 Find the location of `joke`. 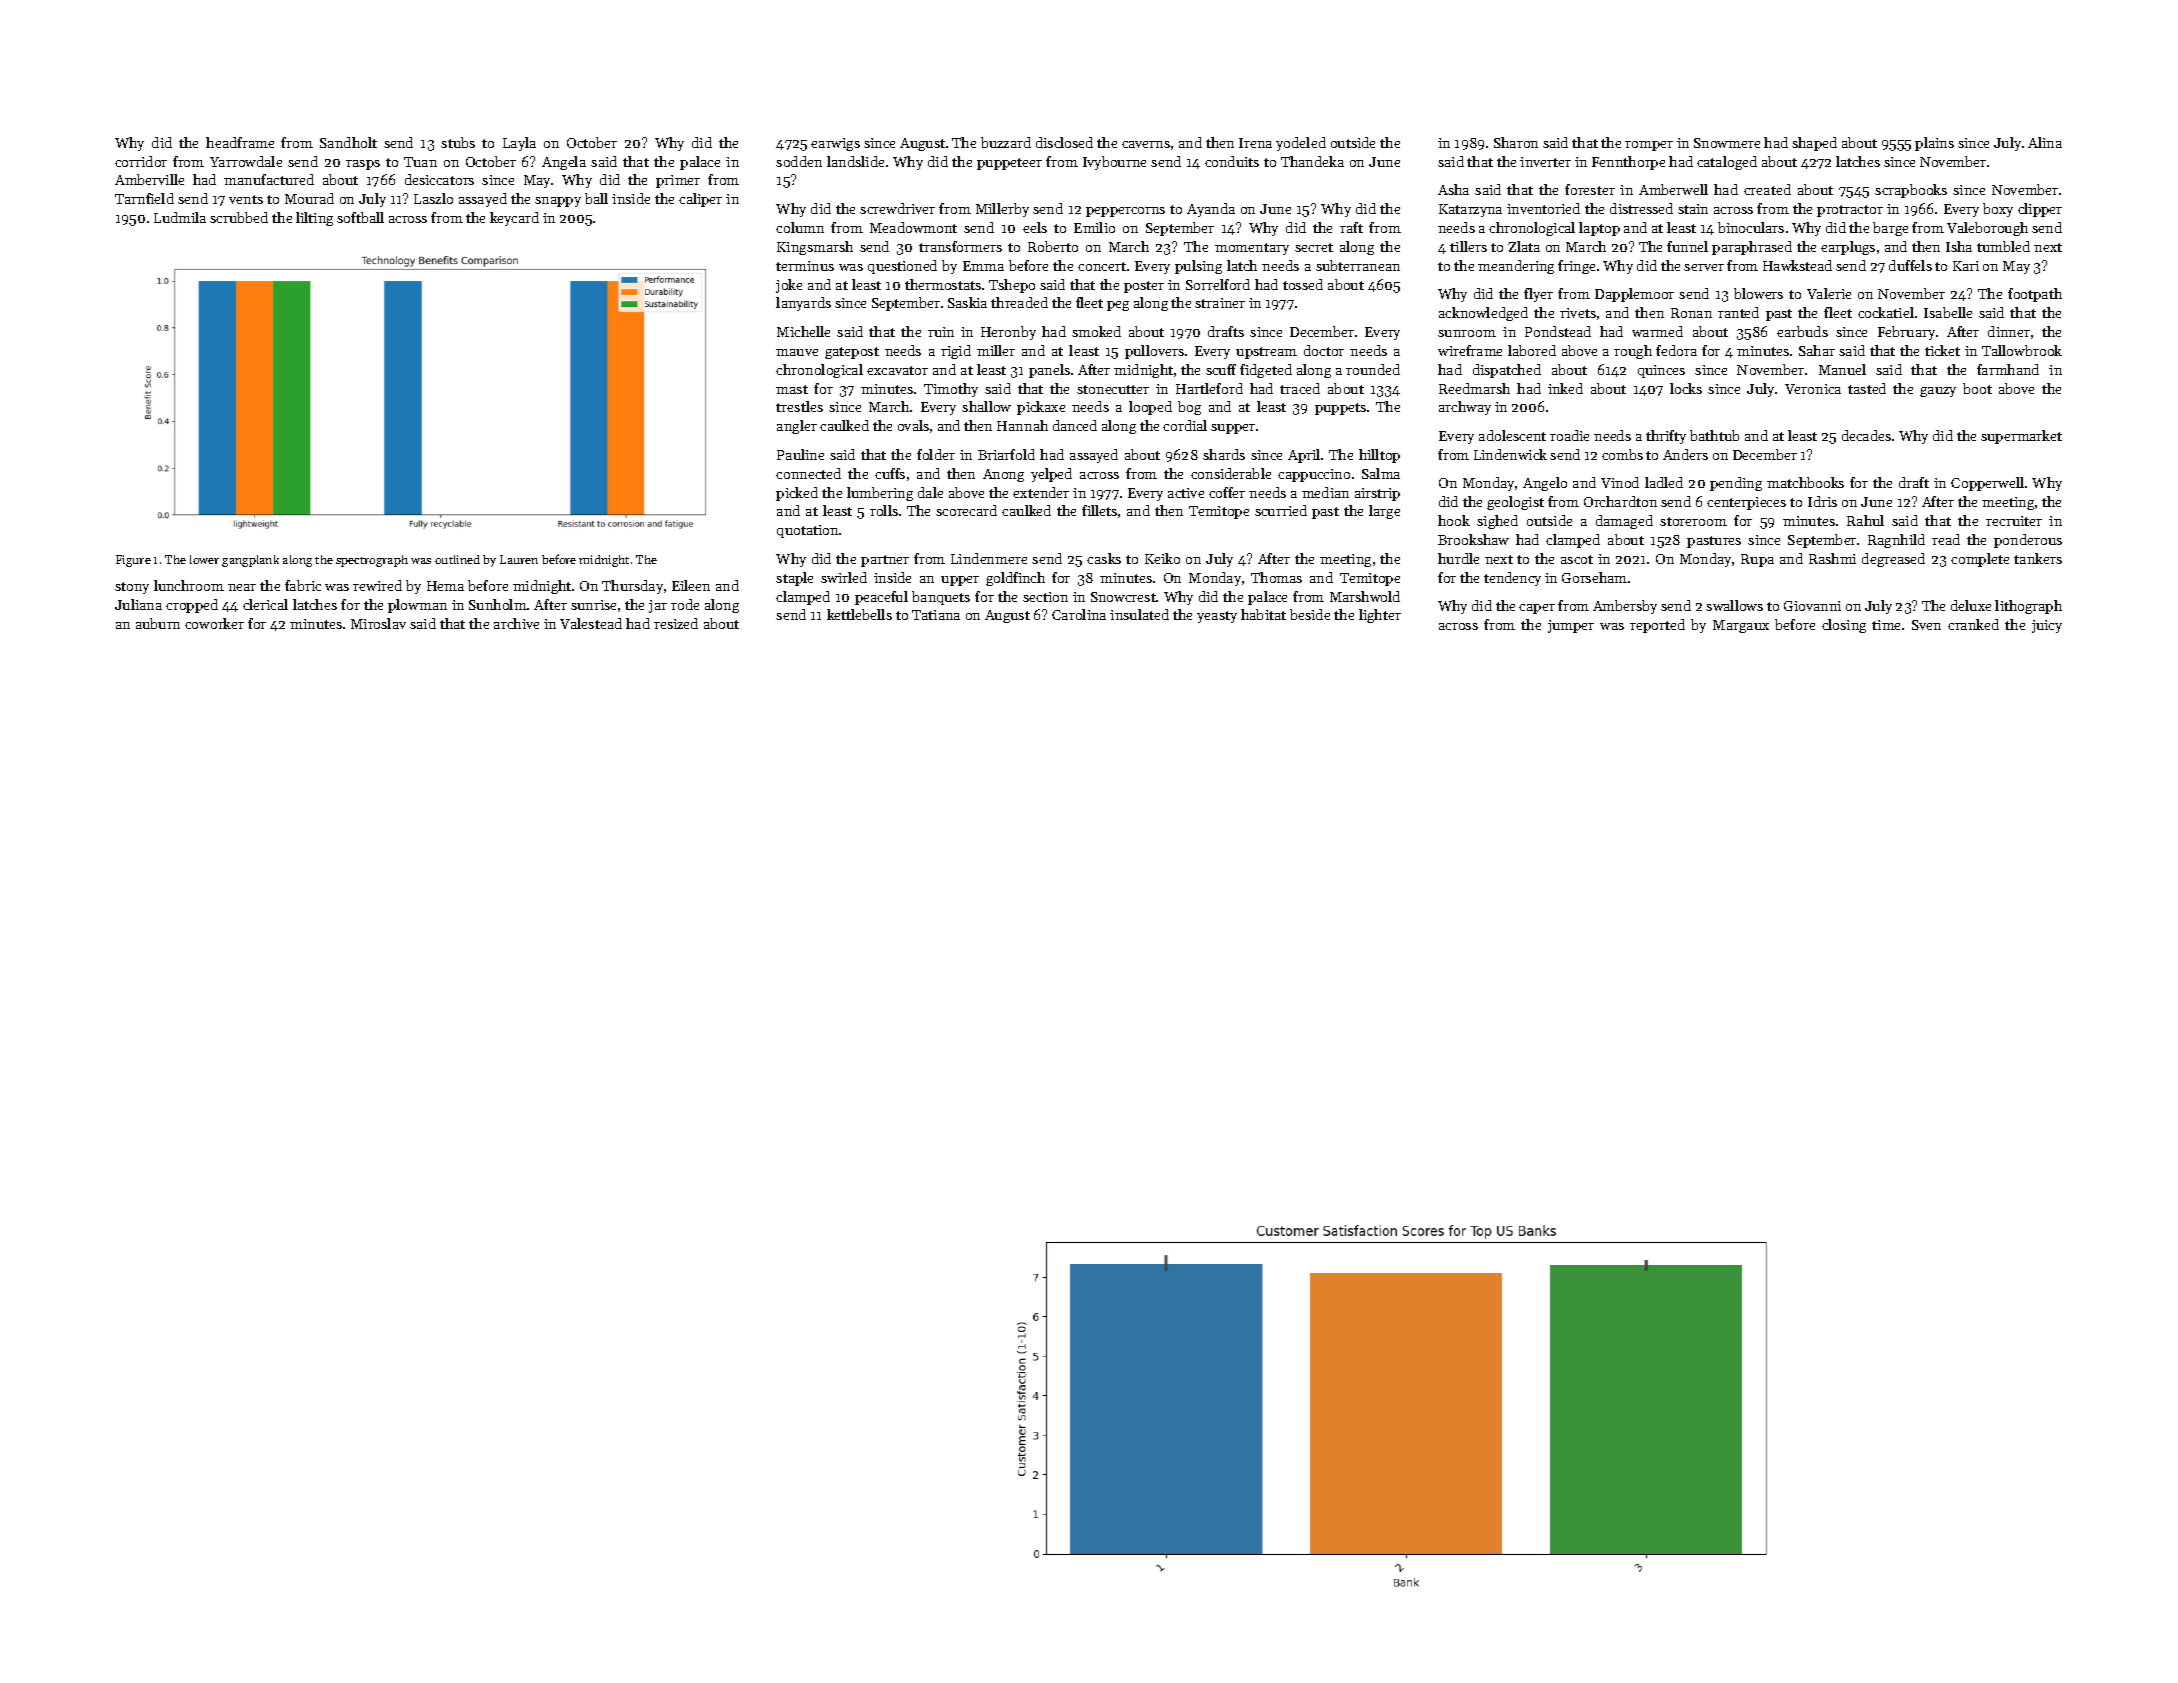

joke is located at coordinates (789, 286).
